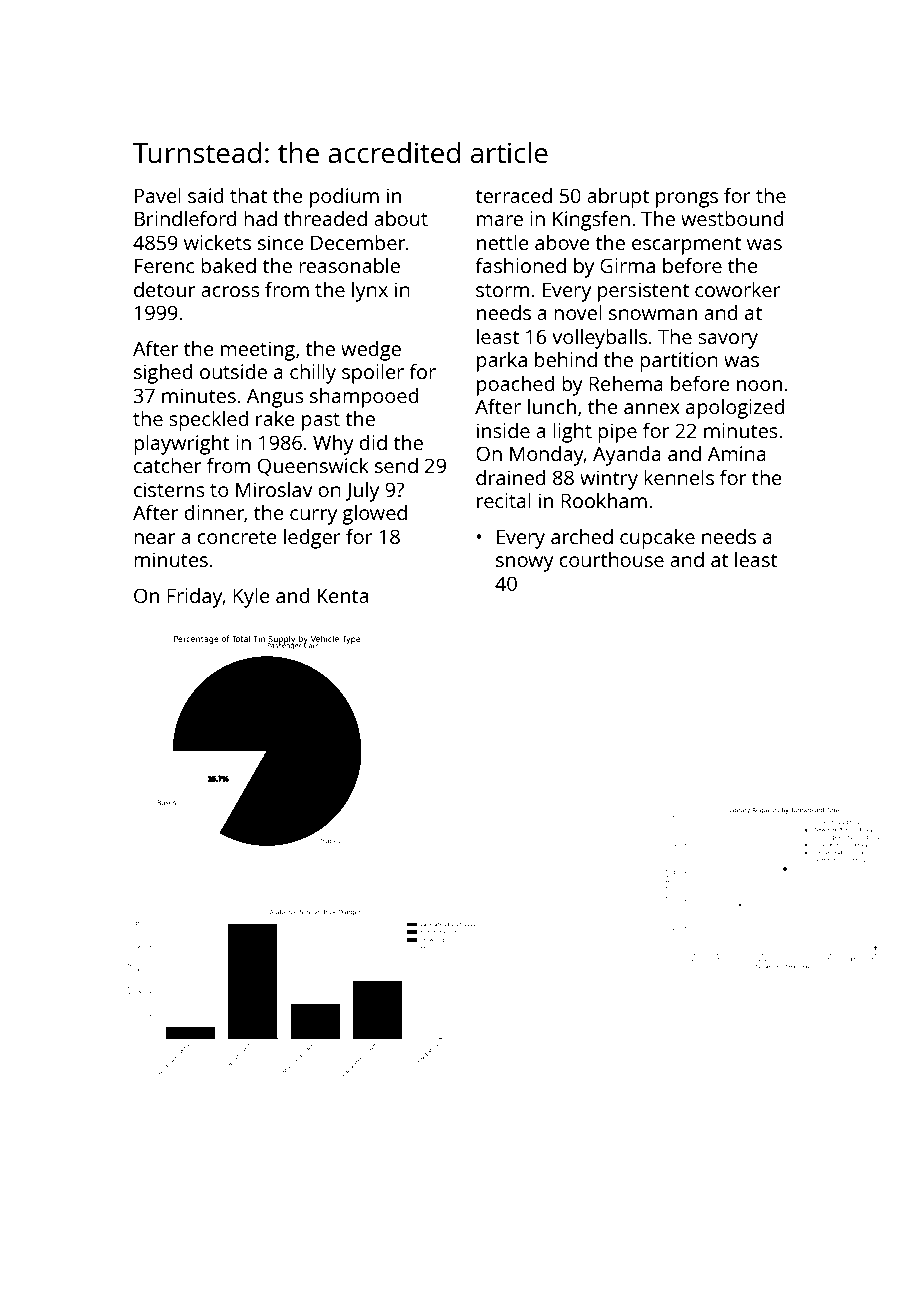 Image resolution: width=924 pixels, height=1314 pixels. I want to click on baked, so click(228, 265).
